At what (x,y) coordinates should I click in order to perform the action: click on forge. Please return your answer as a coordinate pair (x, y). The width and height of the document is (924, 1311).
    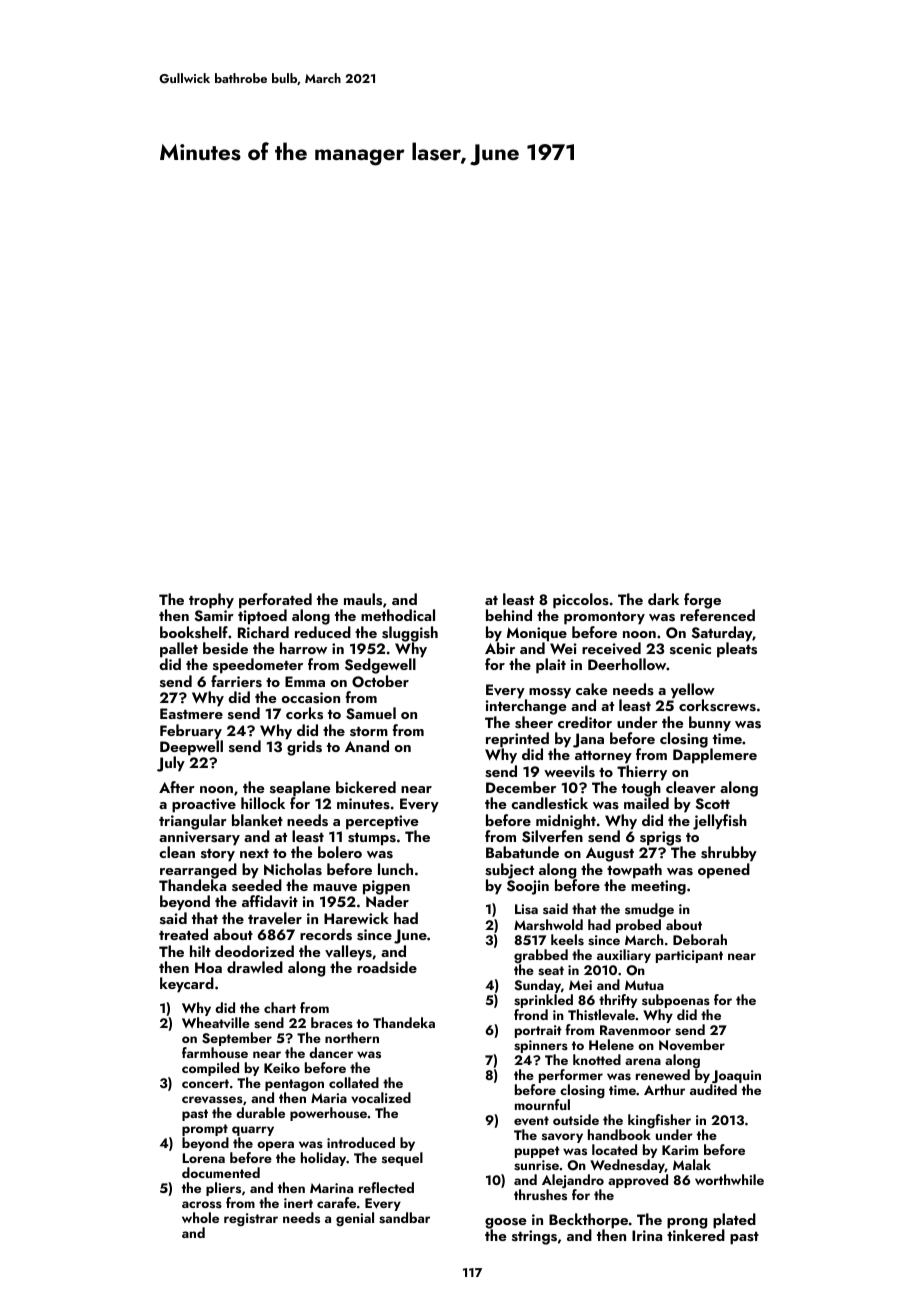
    Looking at the image, I should click on (702, 601).
